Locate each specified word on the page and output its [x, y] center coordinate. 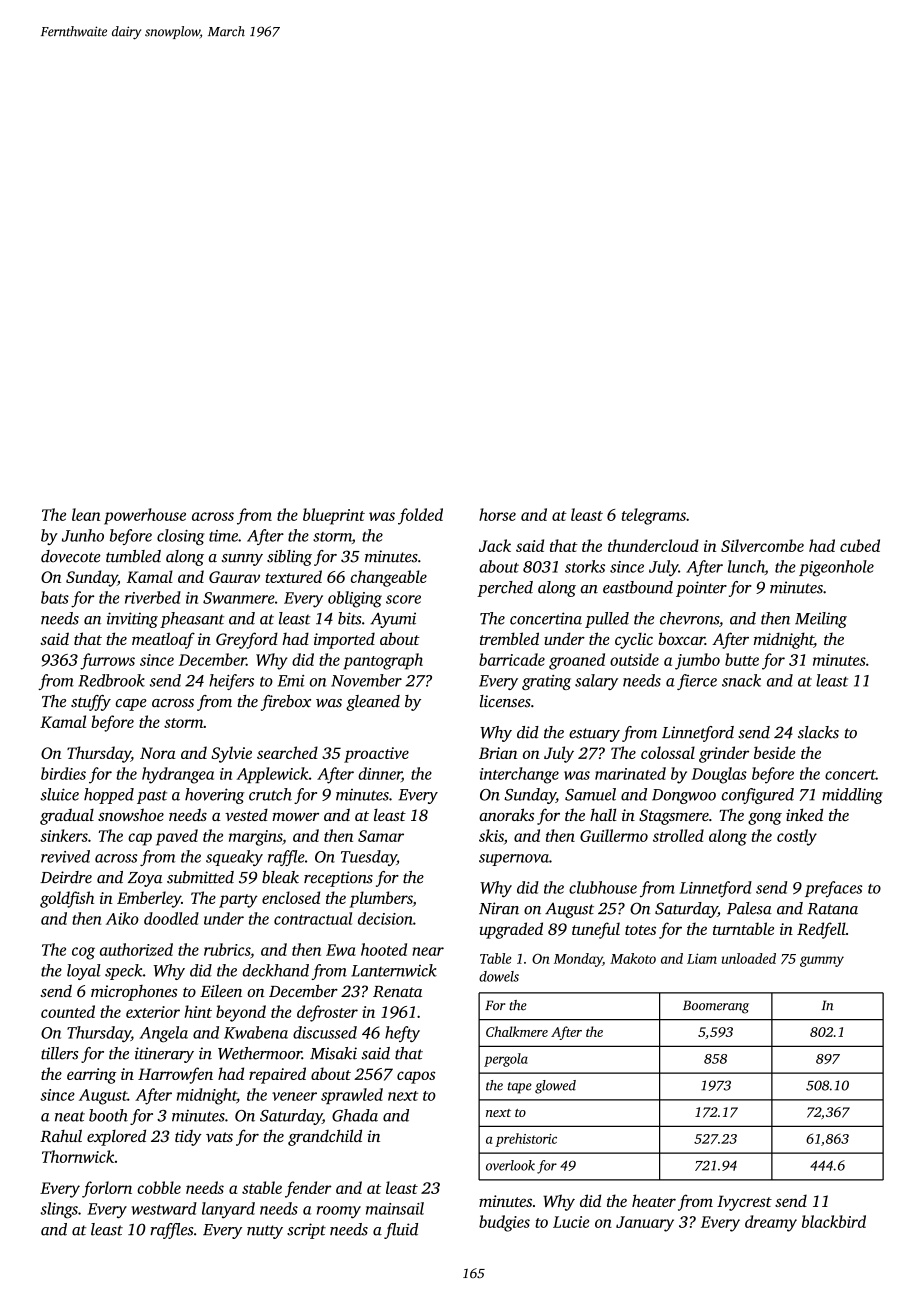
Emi [291, 681]
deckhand [275, 970]
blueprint [334, 516]
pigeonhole [836, 568]
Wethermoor [260, 1053]
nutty [265, 1232]
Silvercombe [762, 545]
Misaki [333, 1053]
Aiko [122, 918]
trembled [509, 638]
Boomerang [716, 1007]
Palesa [749, 908]
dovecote [71, 556]
